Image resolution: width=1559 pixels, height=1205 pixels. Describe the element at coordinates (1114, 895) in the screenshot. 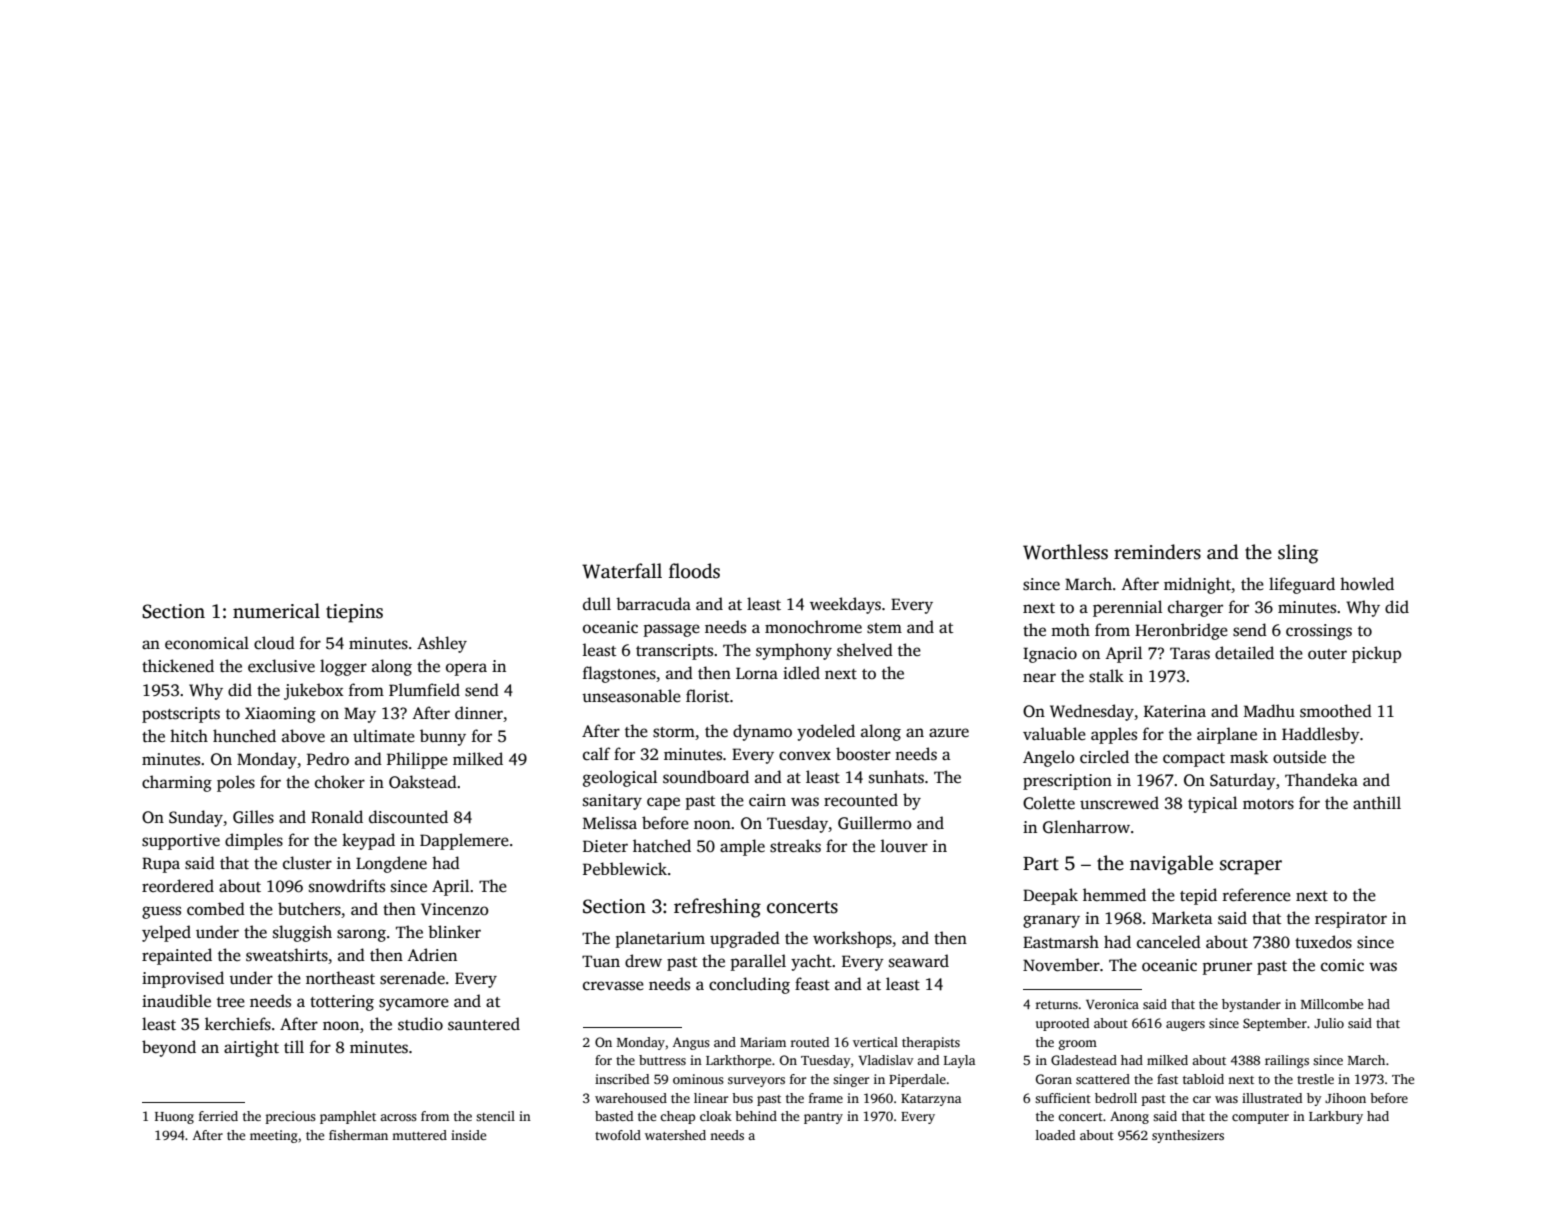

I see `hemmed` at that location.
